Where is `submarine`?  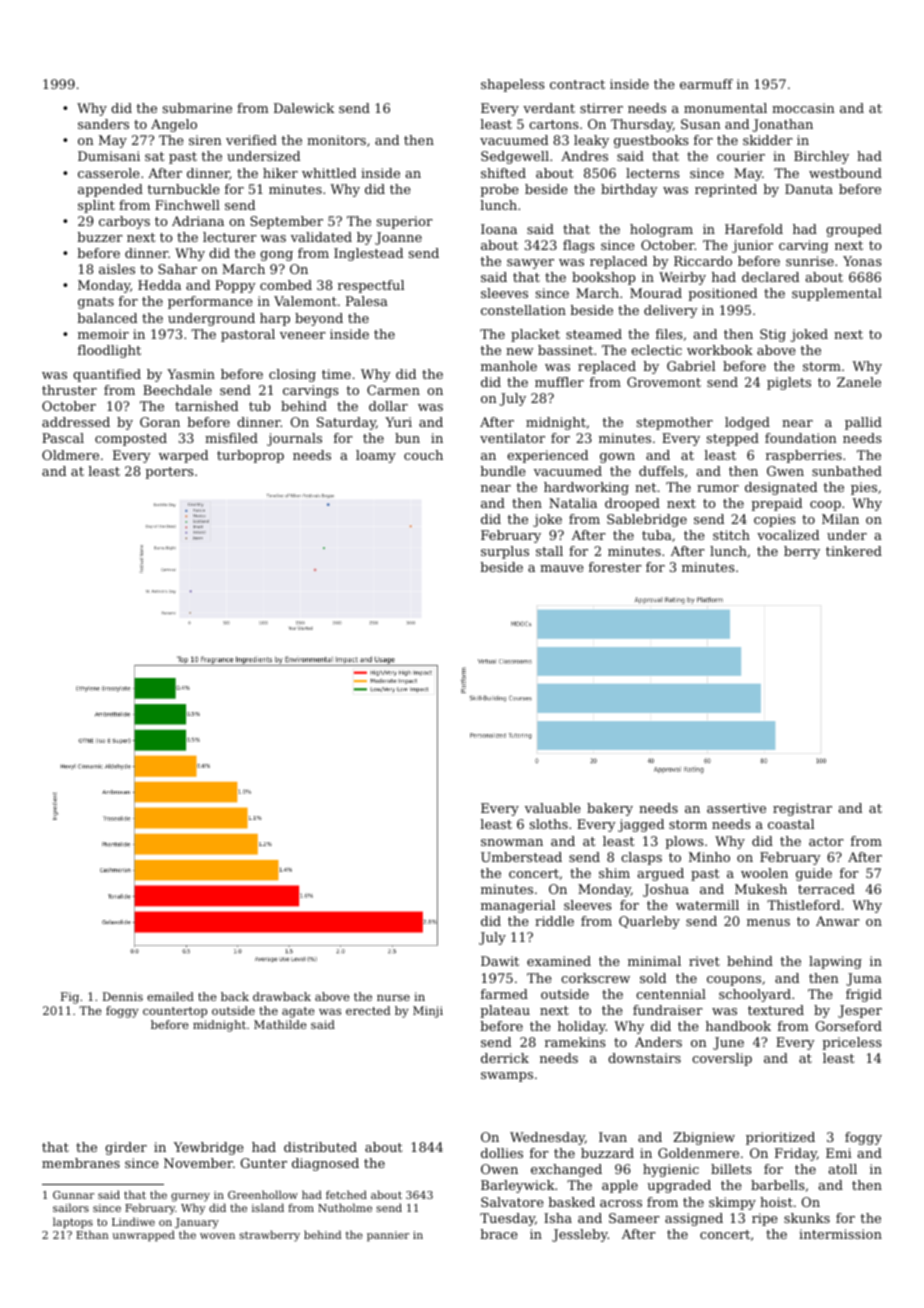
submarine is located at coordinates (197, 108).
